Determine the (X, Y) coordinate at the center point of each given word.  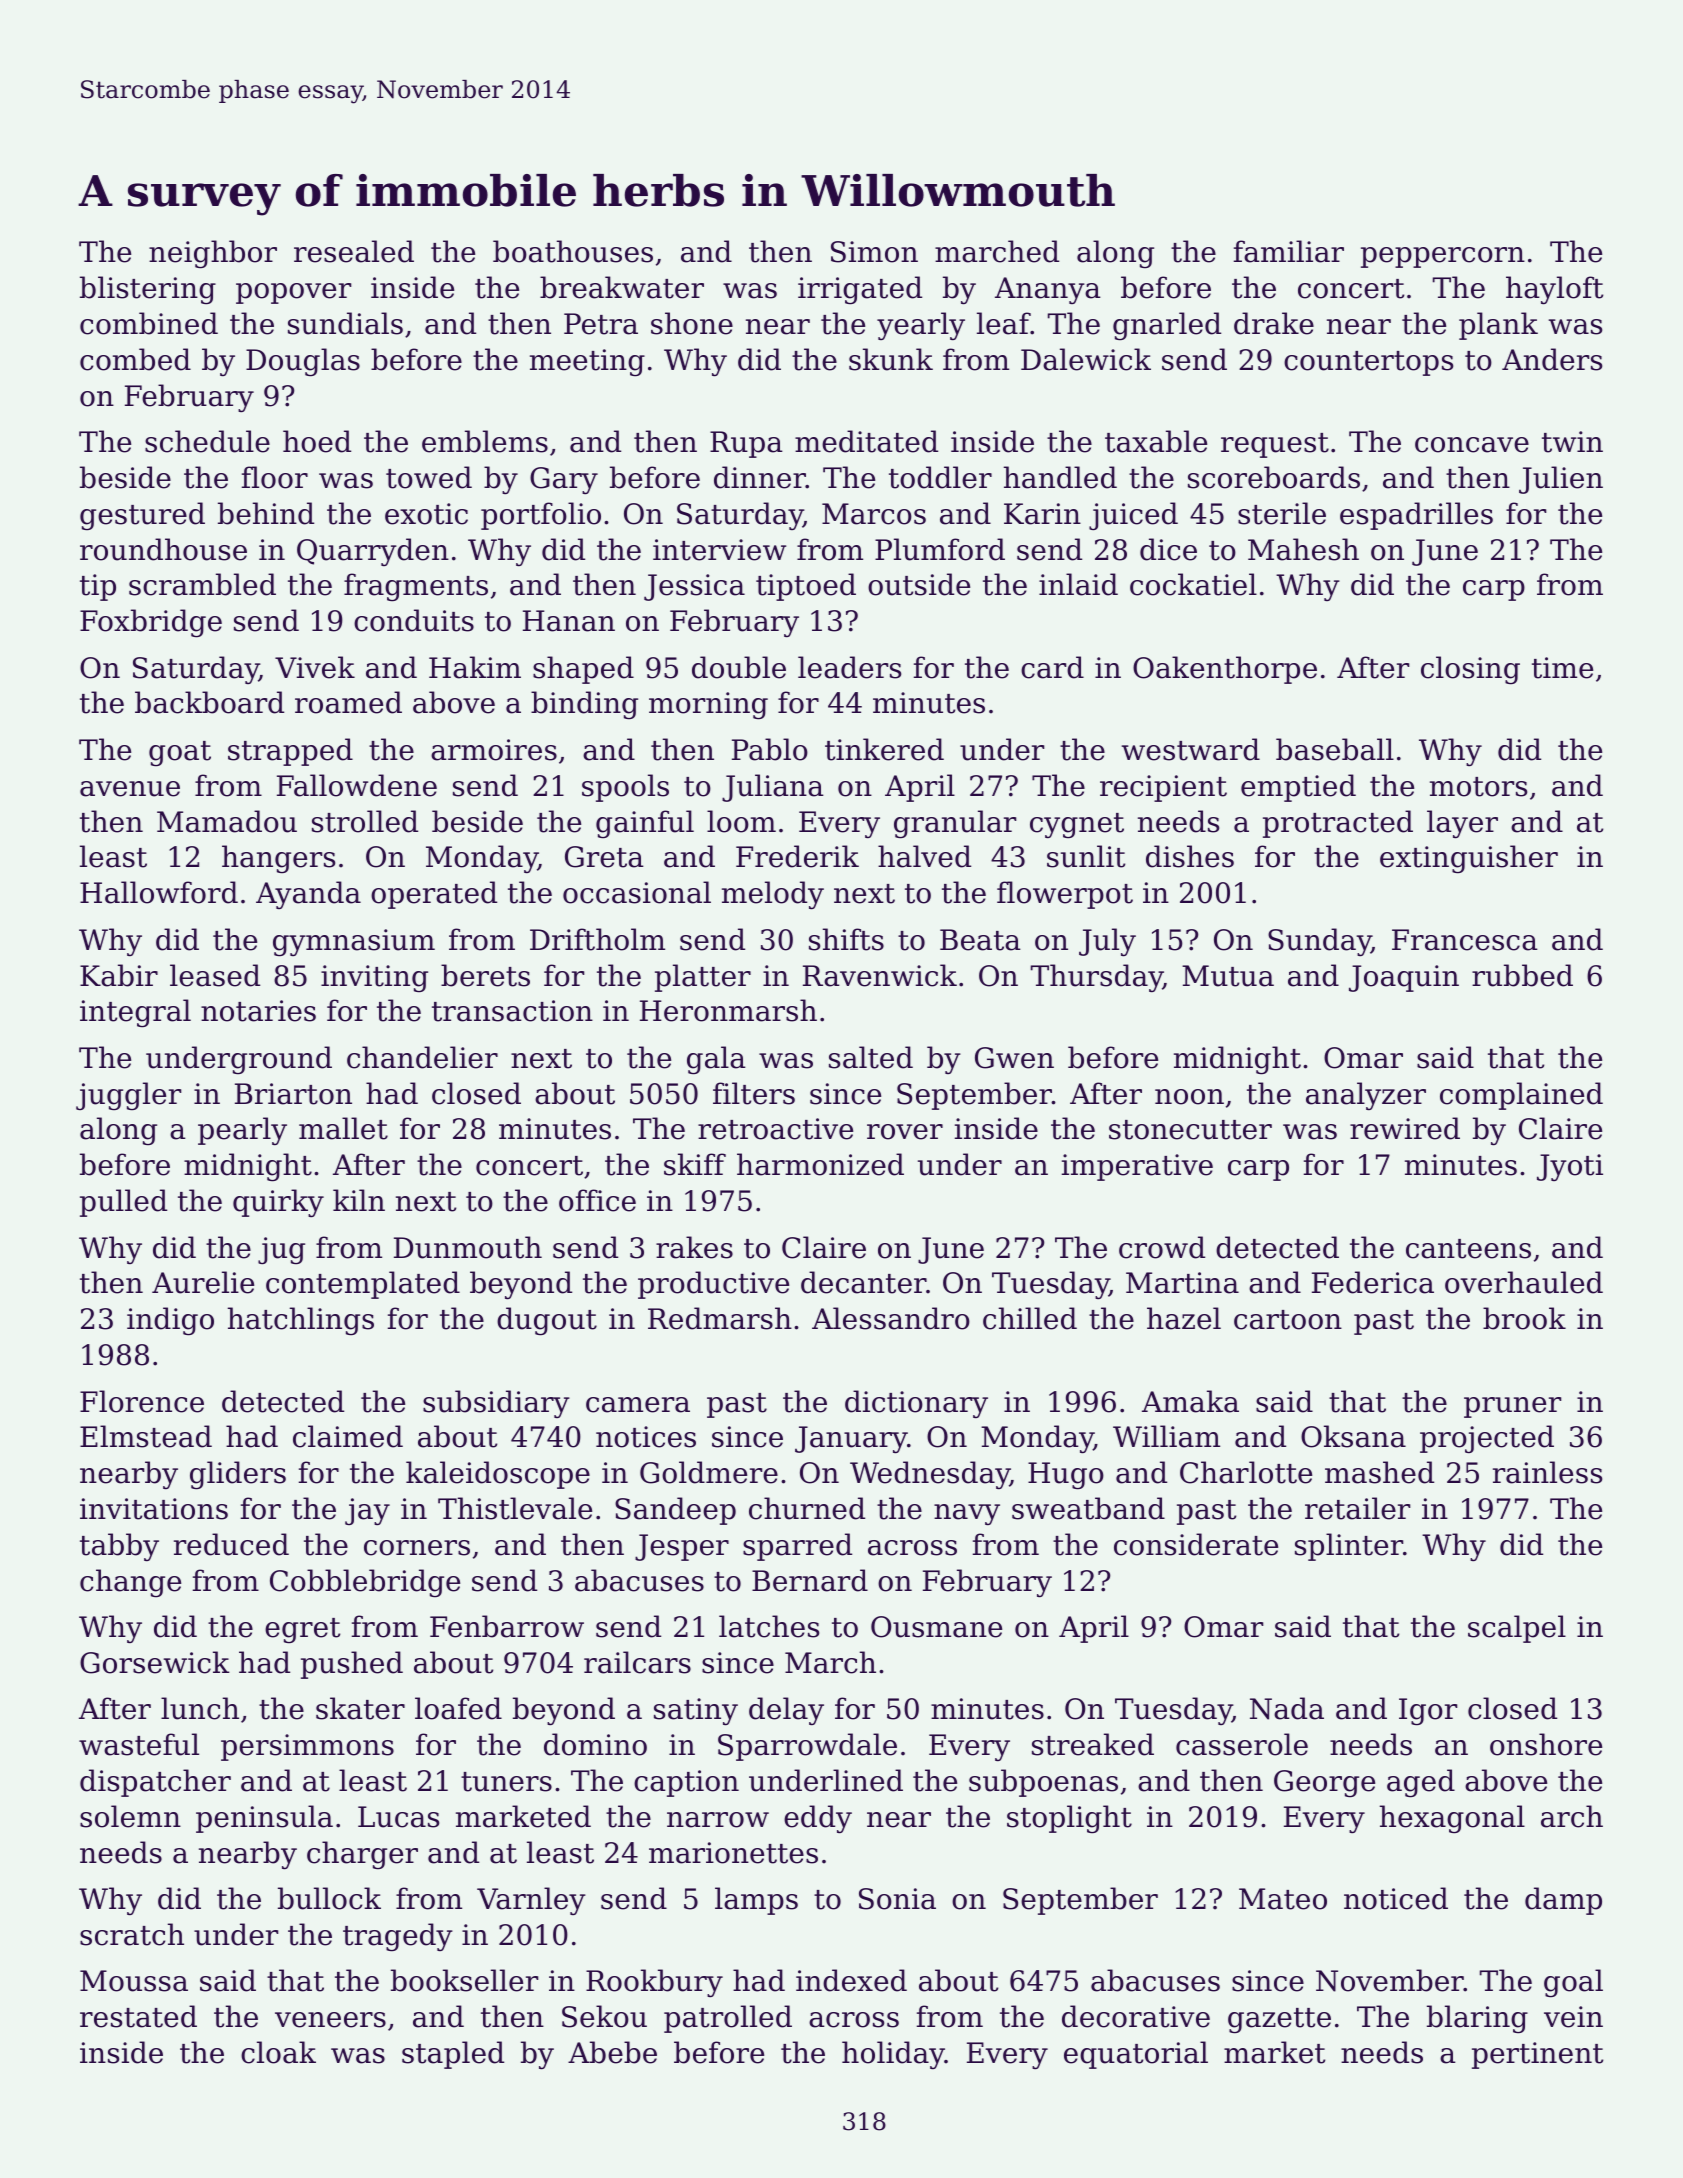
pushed (352, 1665)
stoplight (1069, 1819)
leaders (849, 667)
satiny (696, 1711)
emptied (1298, 788)
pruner (1512, 1407)
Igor (1428, 1712)
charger (362, 1855)
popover (293, 293)
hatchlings (301, 1321)
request (1275, 445)
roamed (348, 702)
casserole (1242, 1744)
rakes (694, 1247)
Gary (564, 480)
